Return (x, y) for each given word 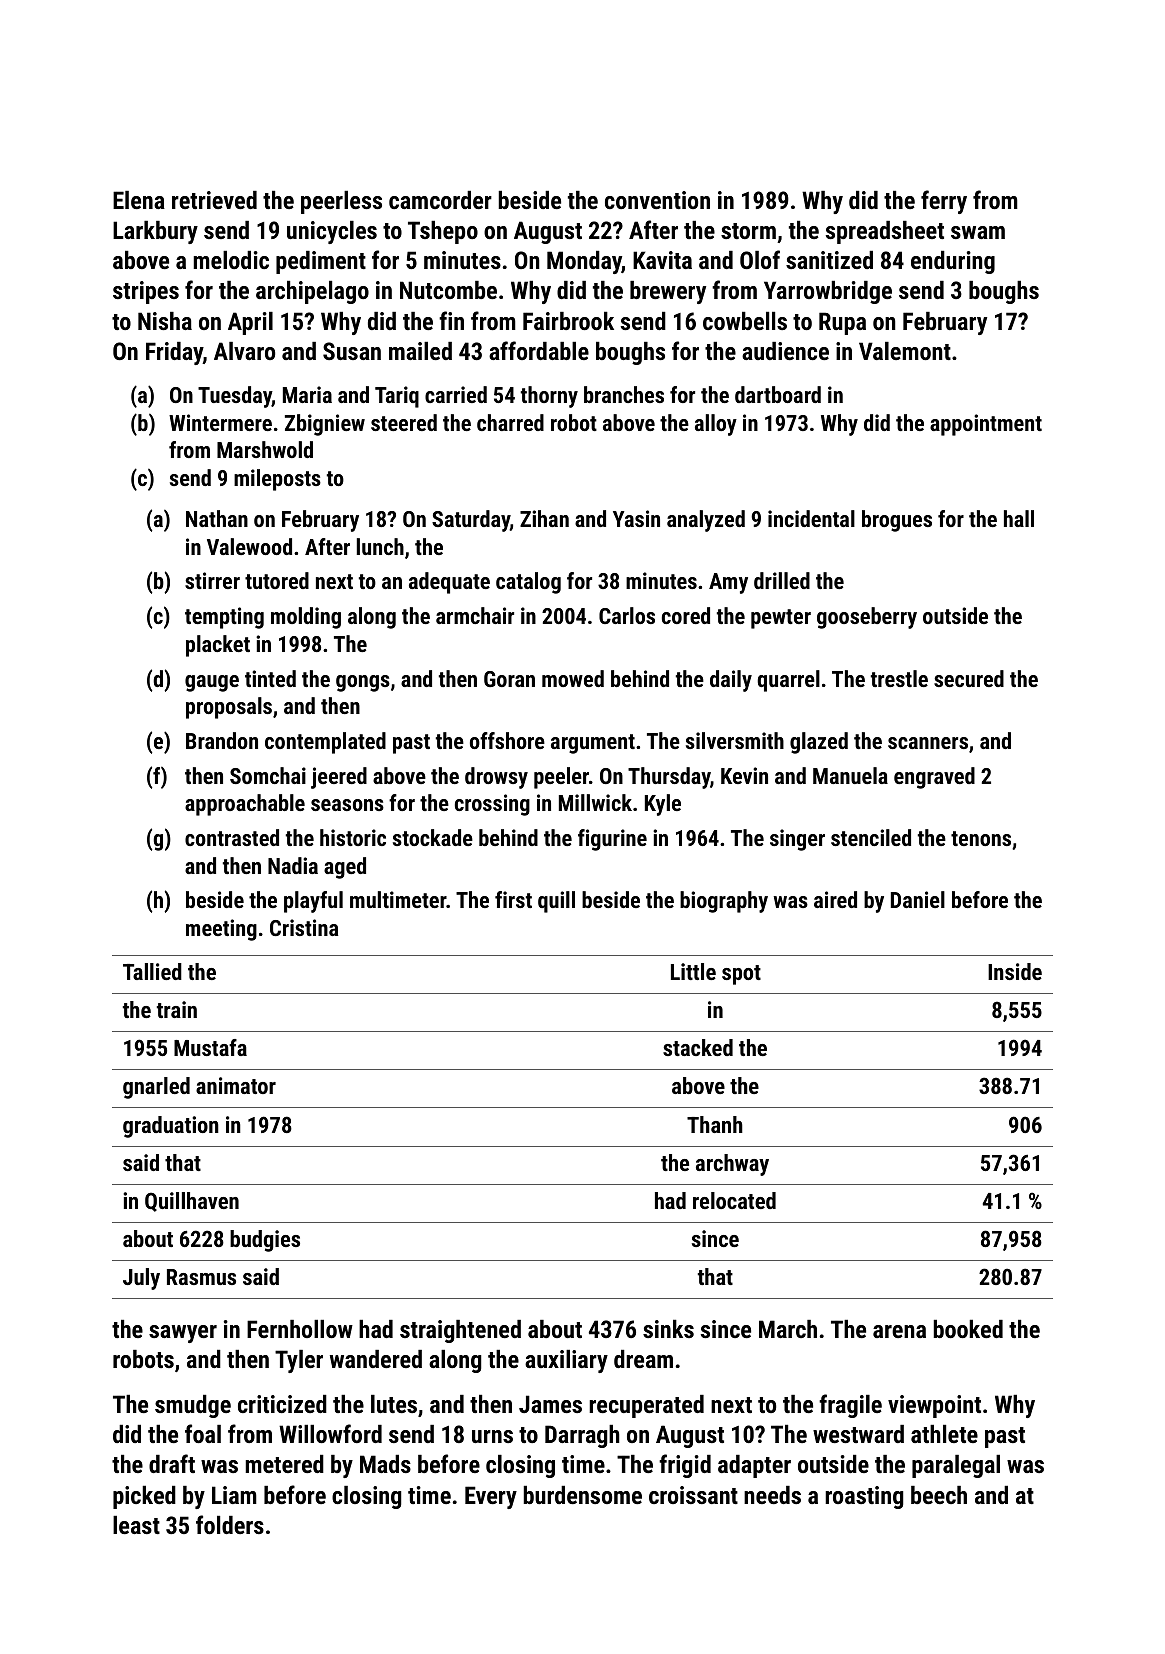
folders (230, 1524)
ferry (944, 202)
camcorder (440, 200)
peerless (341, 202)
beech (939, 1495)
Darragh (582, 1436)
